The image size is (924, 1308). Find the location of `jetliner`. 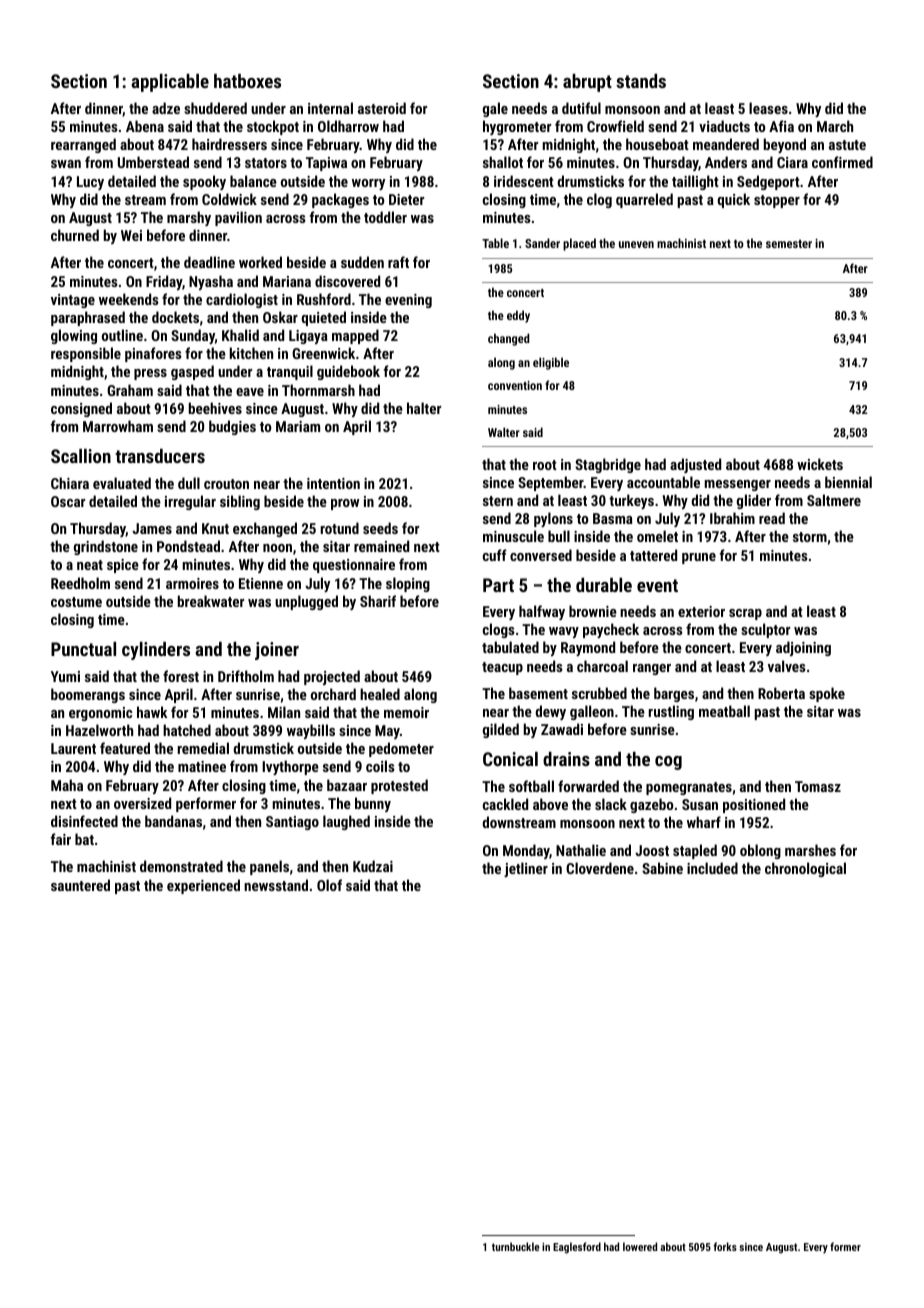

jetliner is located at coordinates (526, 869).
